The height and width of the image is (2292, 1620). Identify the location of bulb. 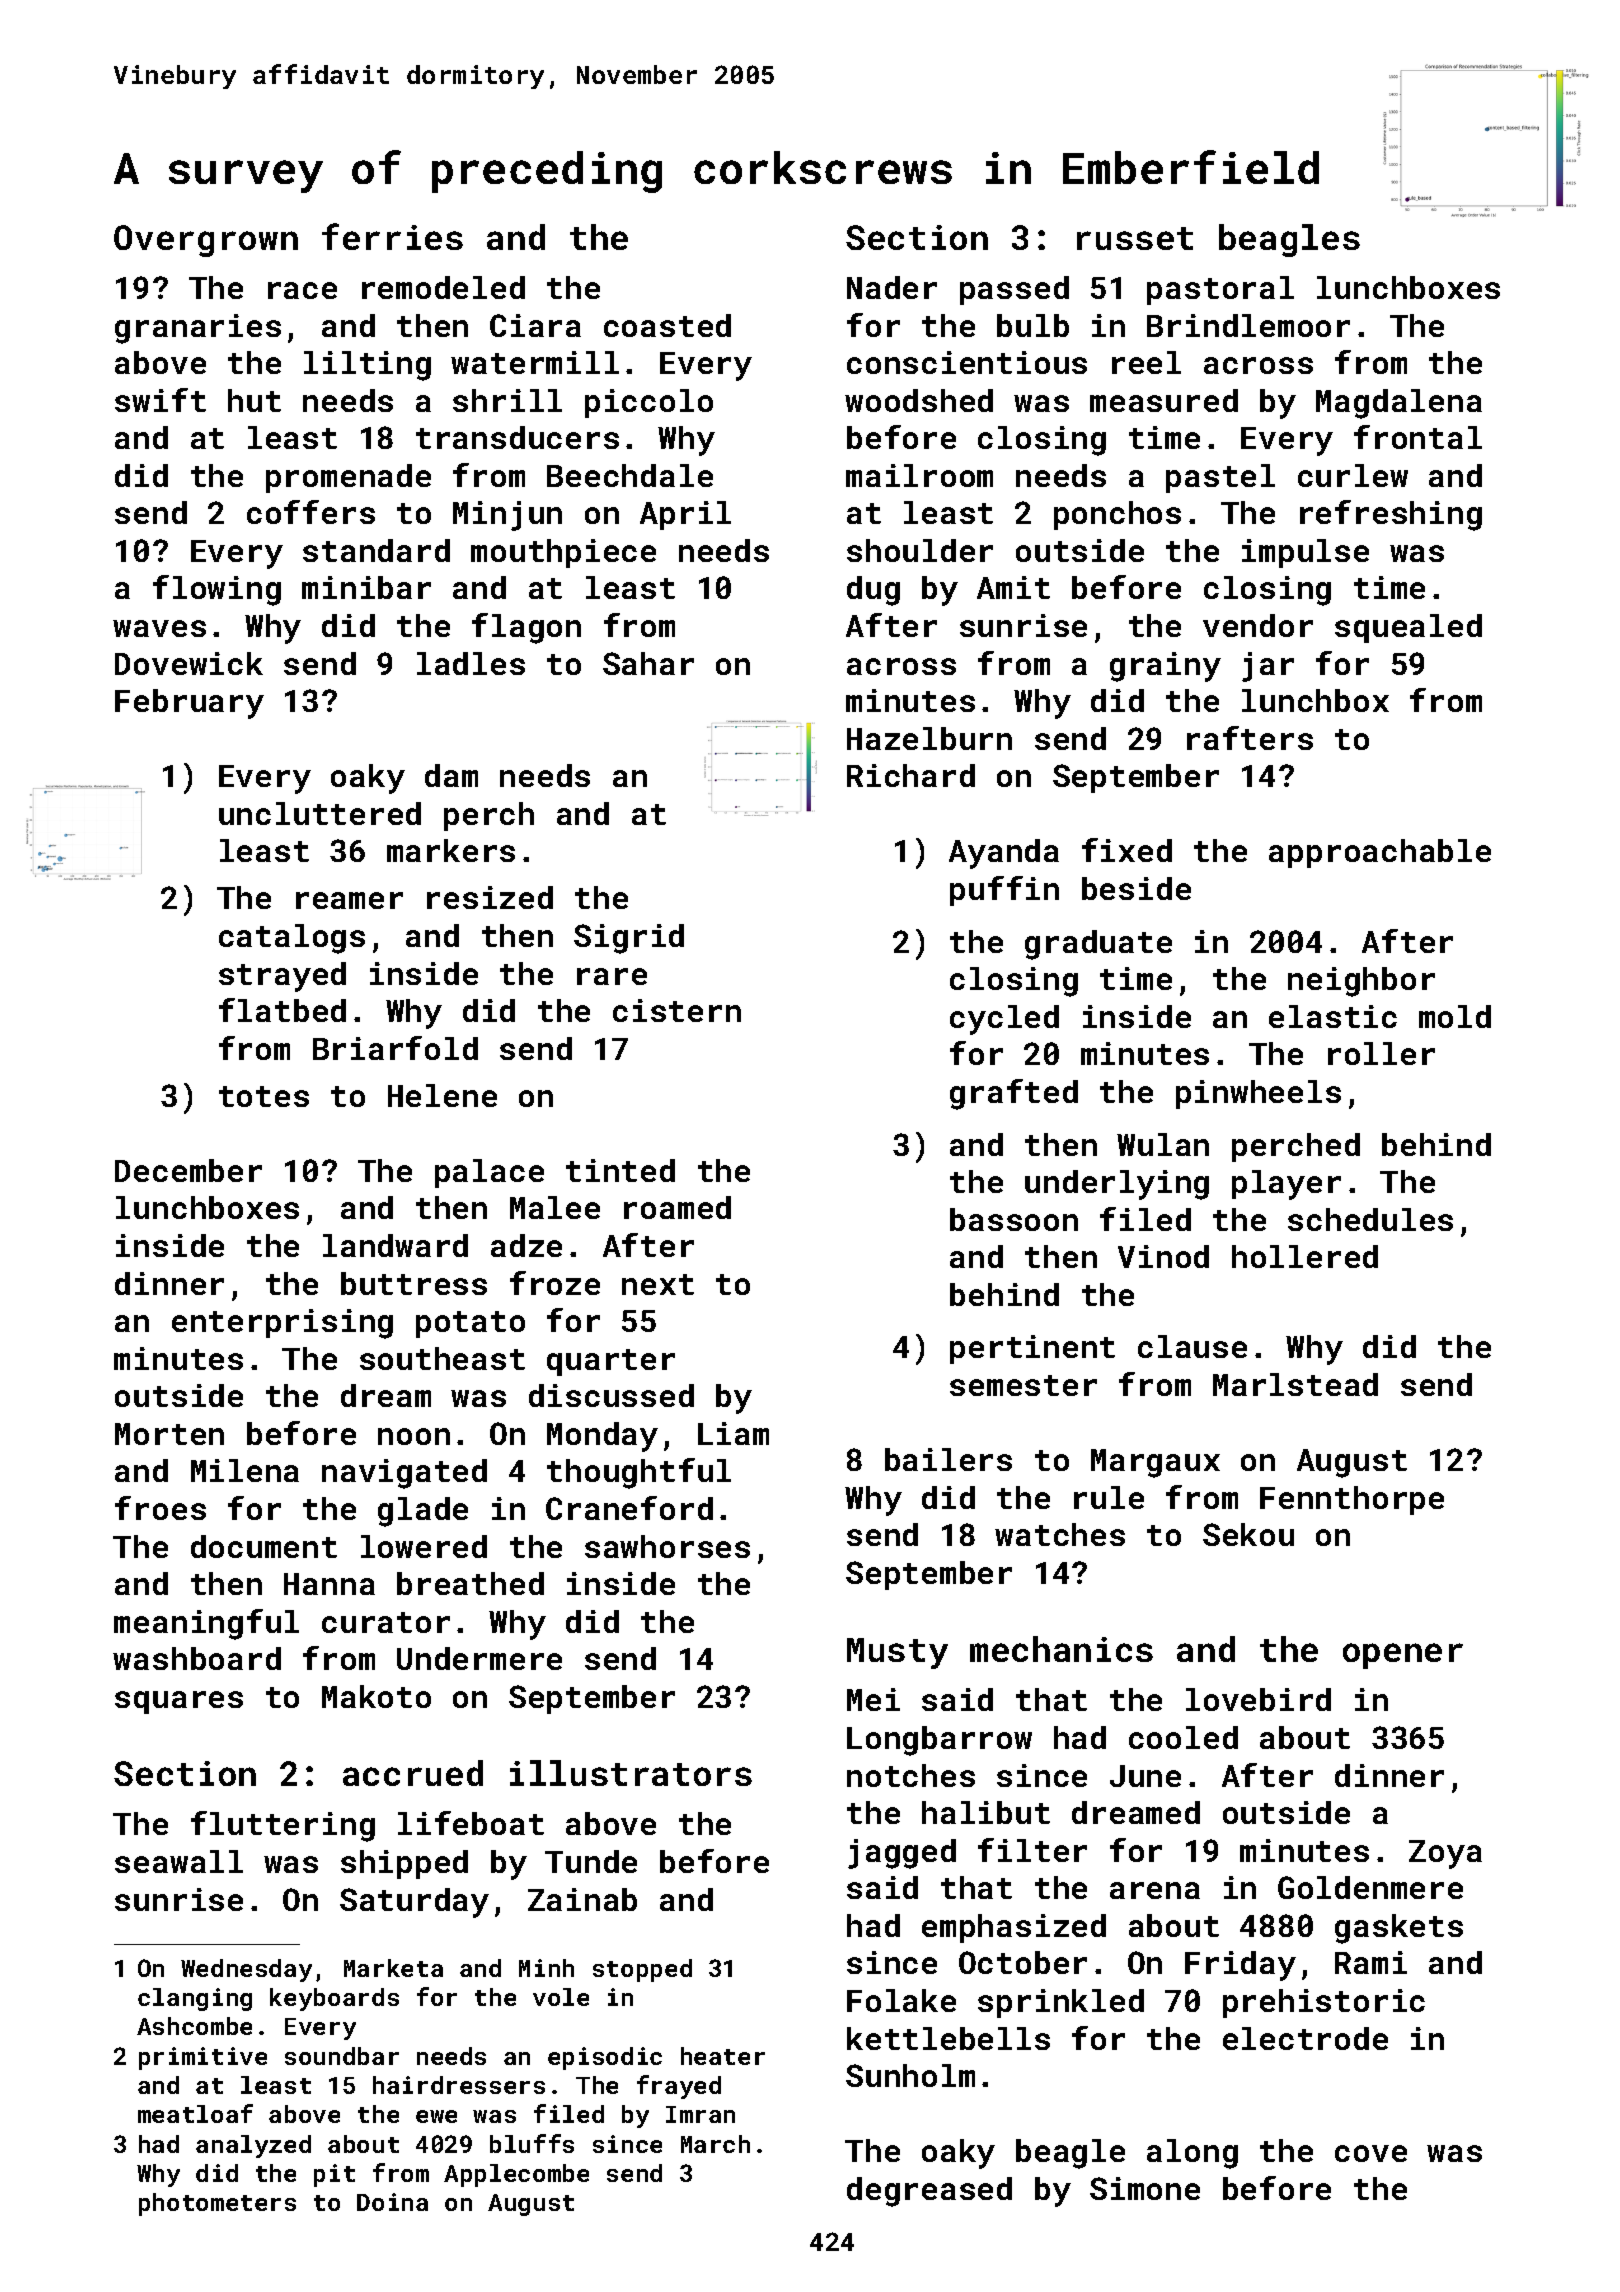
(1033, 325).
